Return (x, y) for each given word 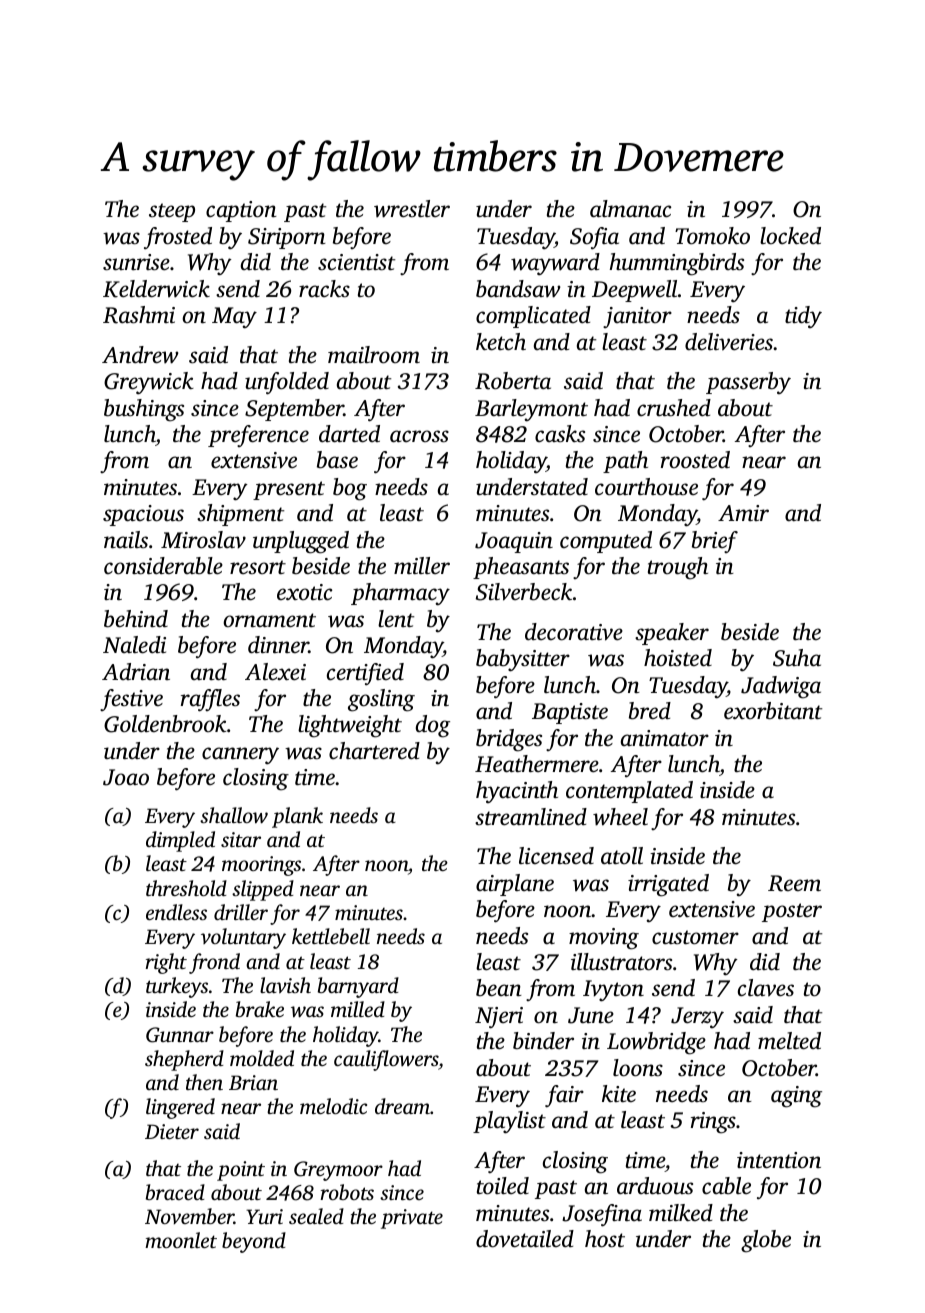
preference (258, 436)
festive (131, 700)
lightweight (350, 726)
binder (543, 1041)
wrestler (412, 209)
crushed (674, 408)
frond (214, 963)
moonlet (181, 1240)
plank (297, 817)
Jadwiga (781, 687)
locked (790, 236)
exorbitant (773, 711)
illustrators (621, 962)
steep (172, 212)
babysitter (523, 660)
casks (560, 434)
